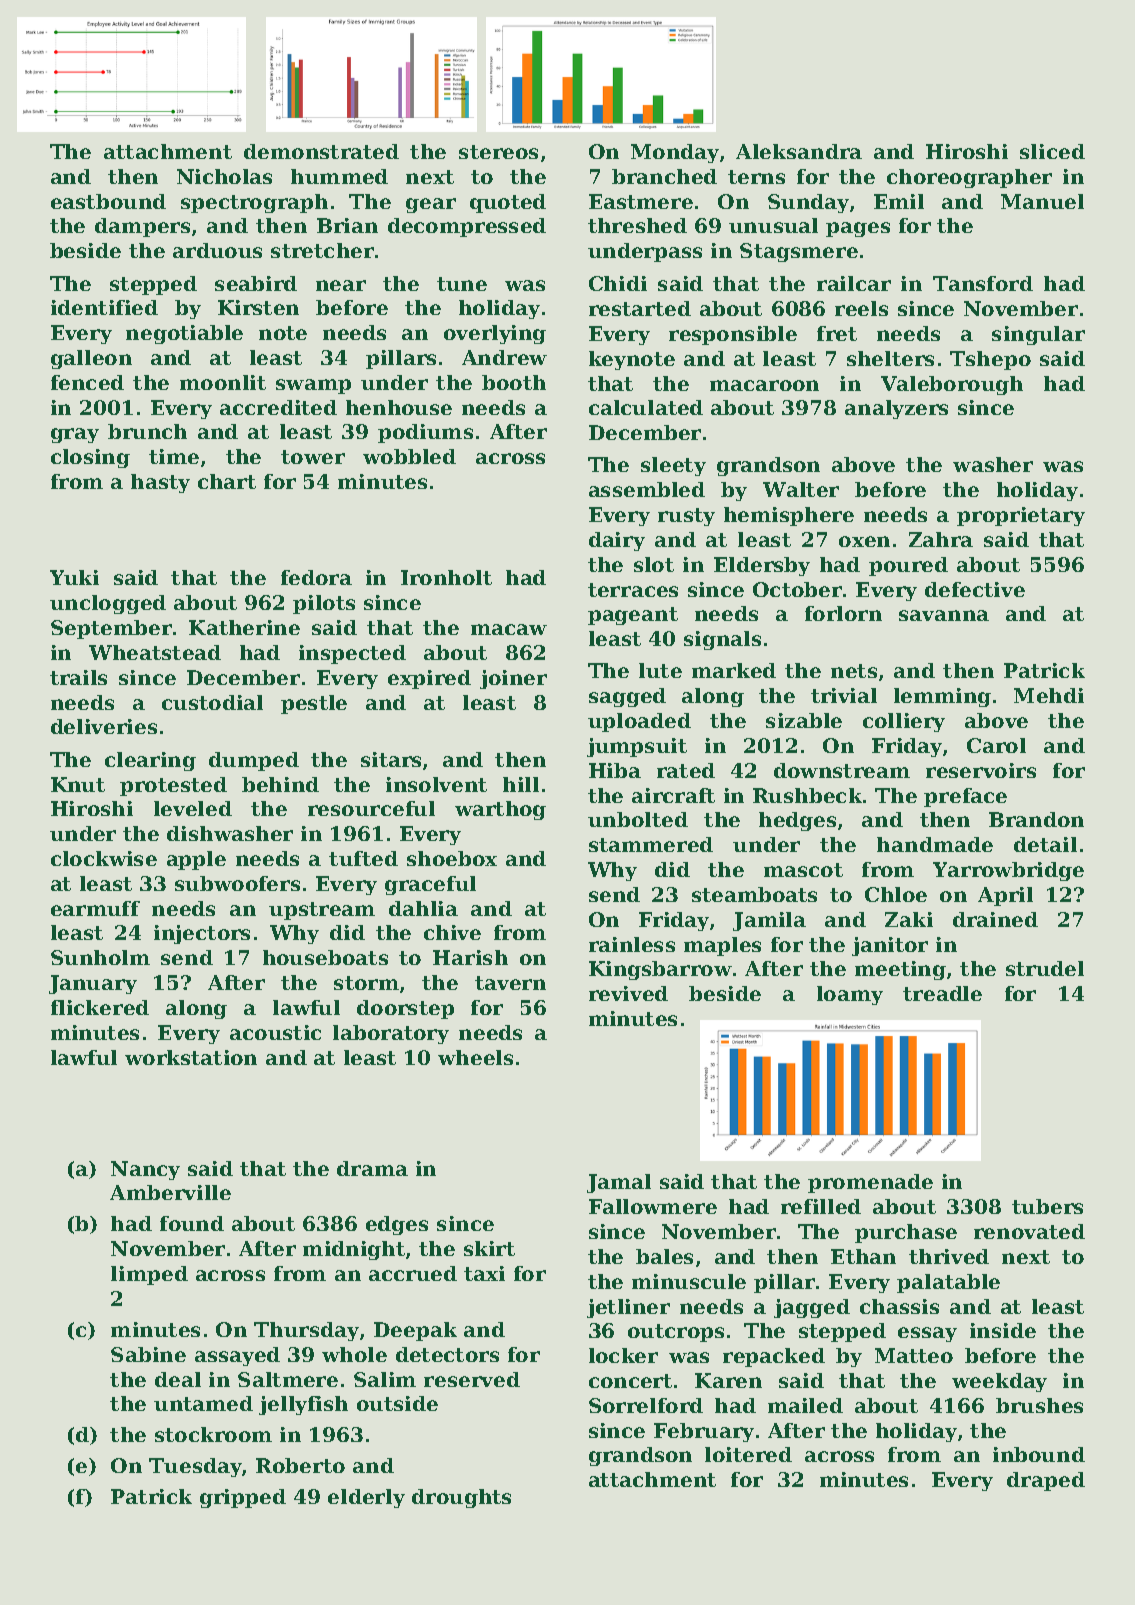  What do you see at coordinates (664, 176) in the screenshot?
I see `branched` at bounding box center [664, 176].
